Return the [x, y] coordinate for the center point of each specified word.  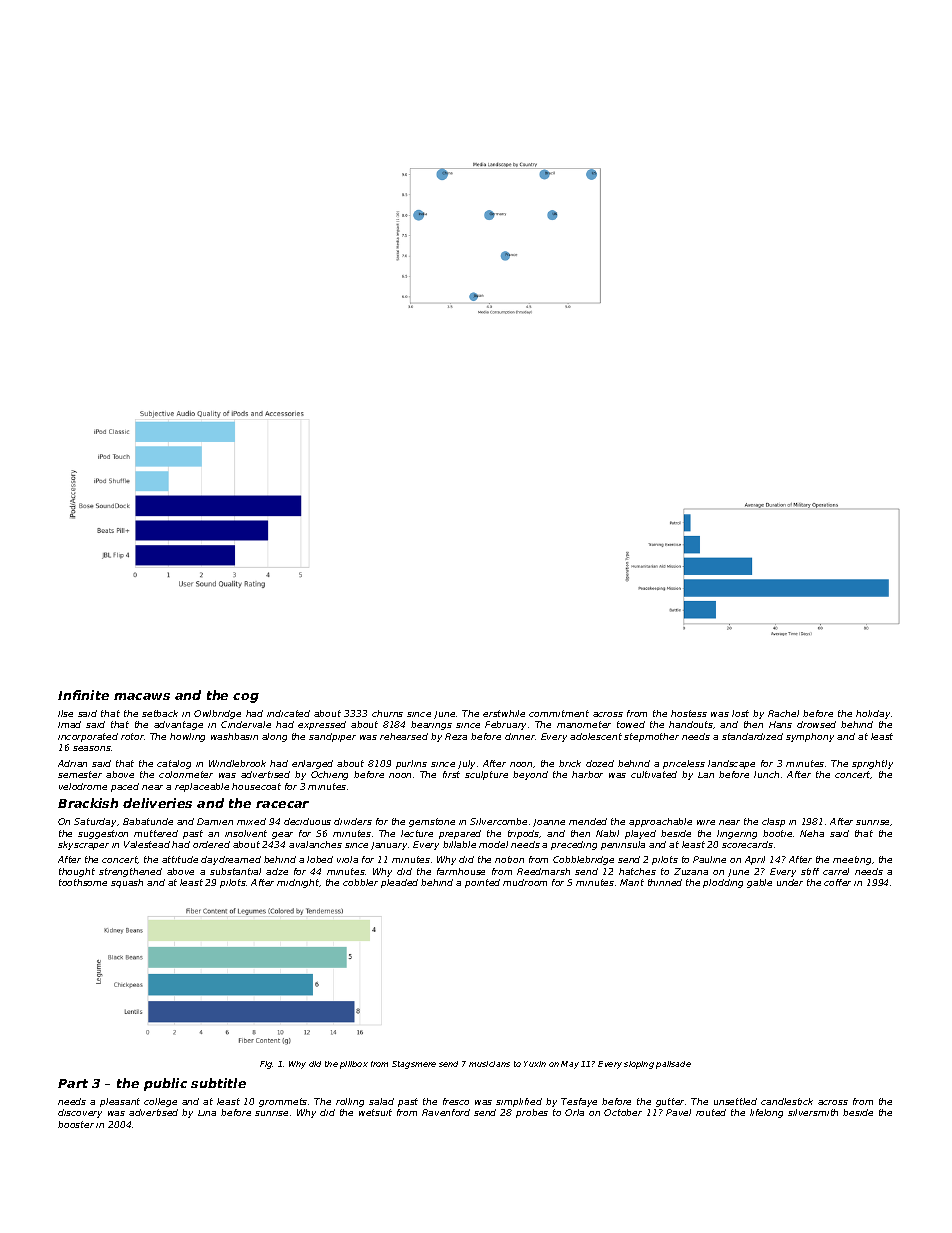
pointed [482, 883]
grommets [283, 1102]
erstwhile [504, 713]
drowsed [816, 724]
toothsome [83, 882]
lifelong [766, 1113]
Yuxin [535, 1064]
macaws [142, 696]
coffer [837, 882]
